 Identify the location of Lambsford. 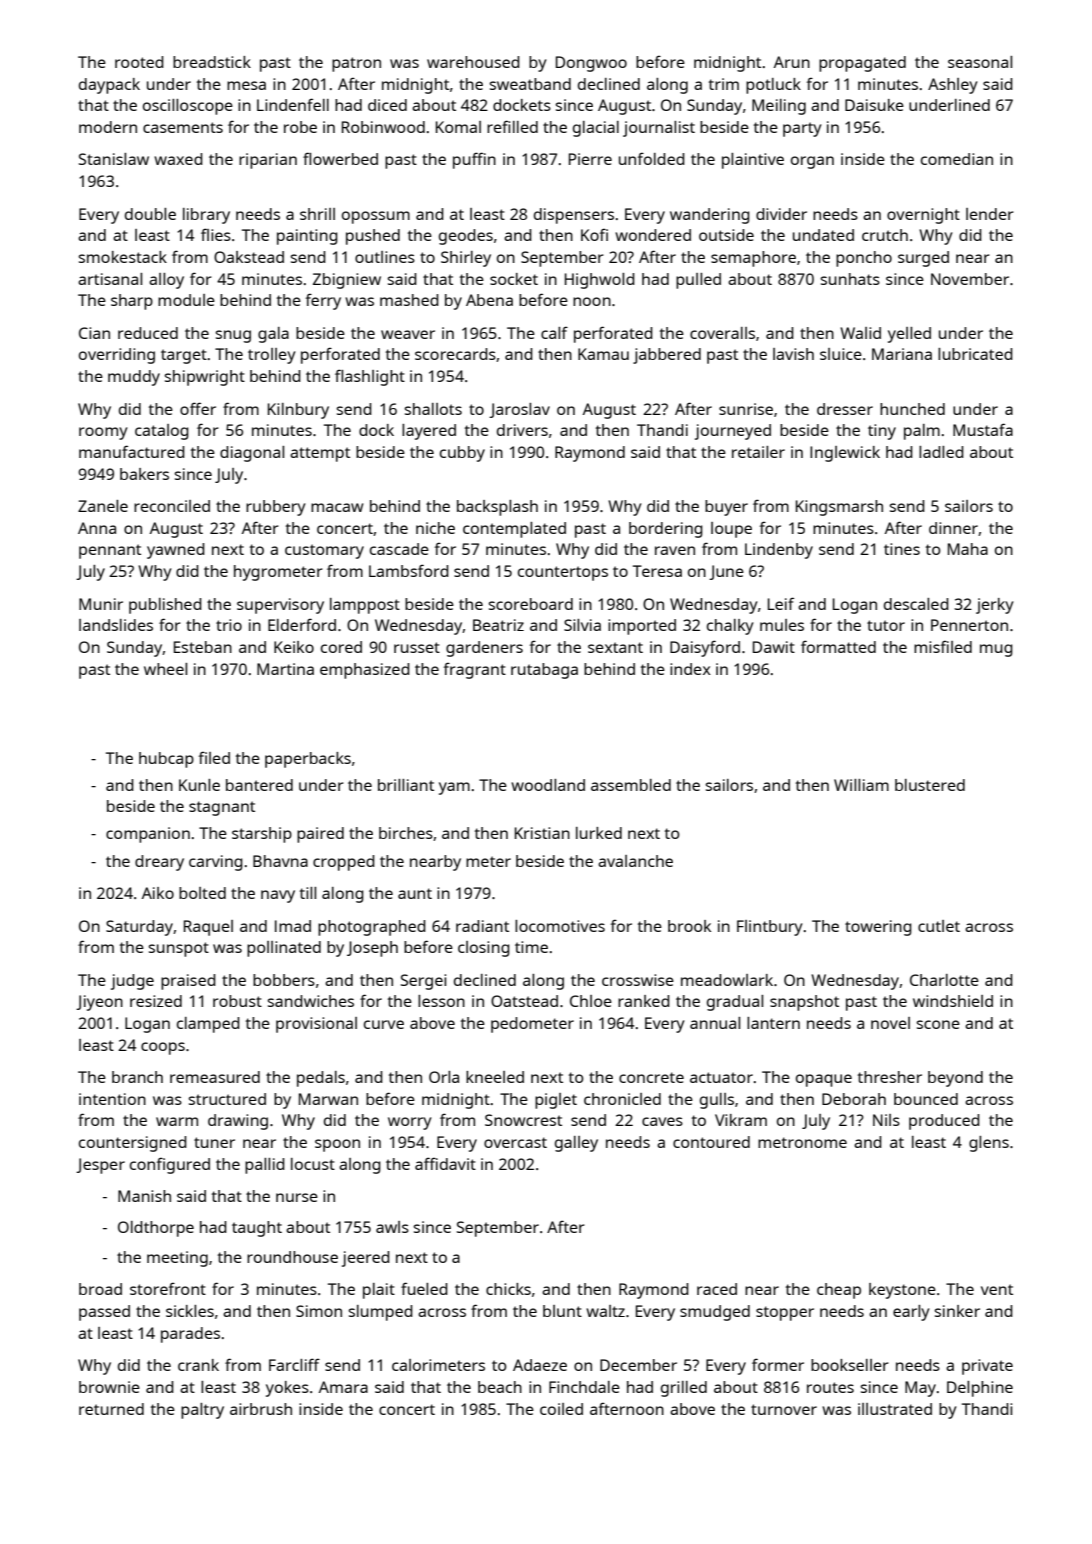
(409, 570).
